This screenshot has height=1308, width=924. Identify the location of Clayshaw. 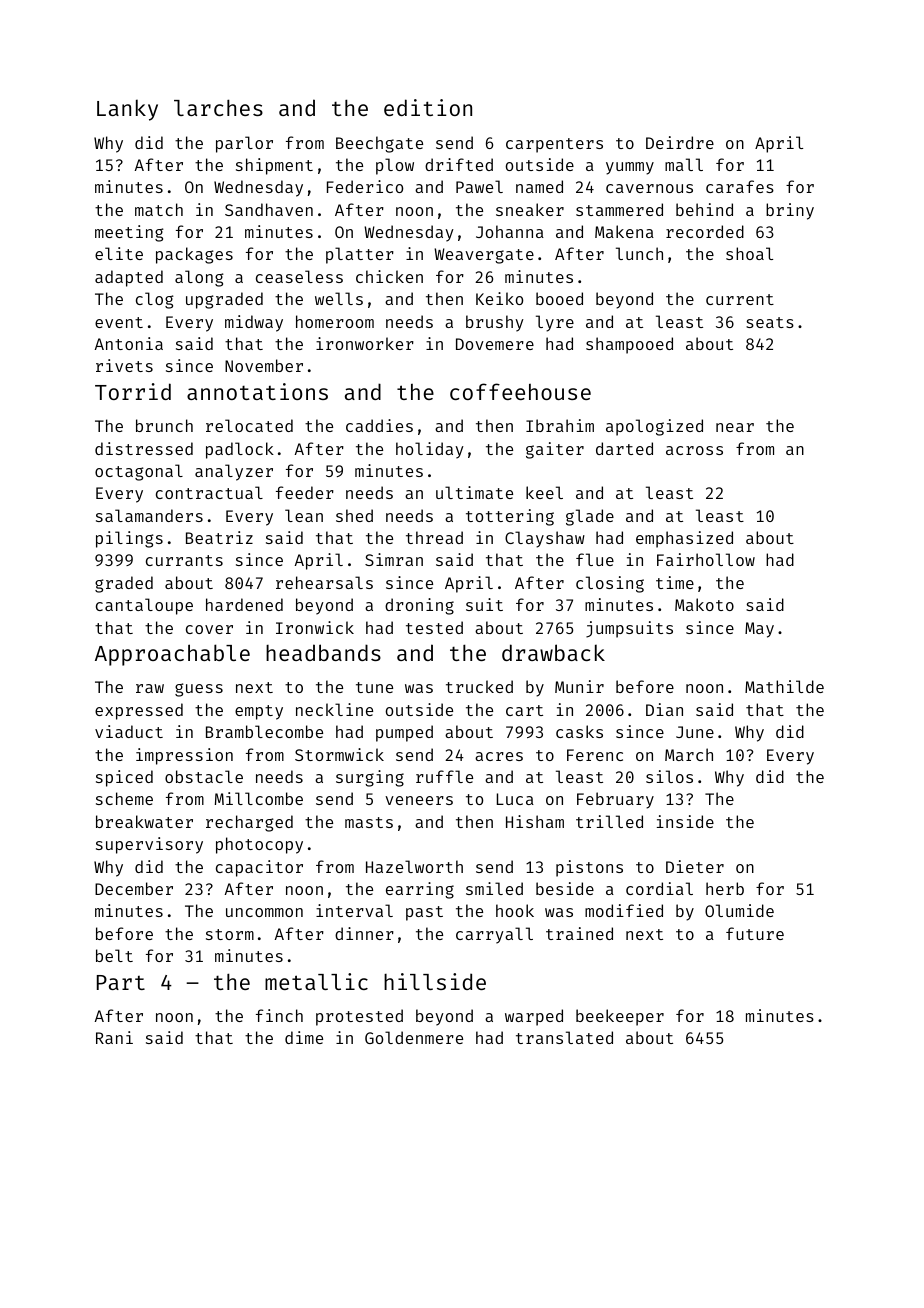
(545, 539).
